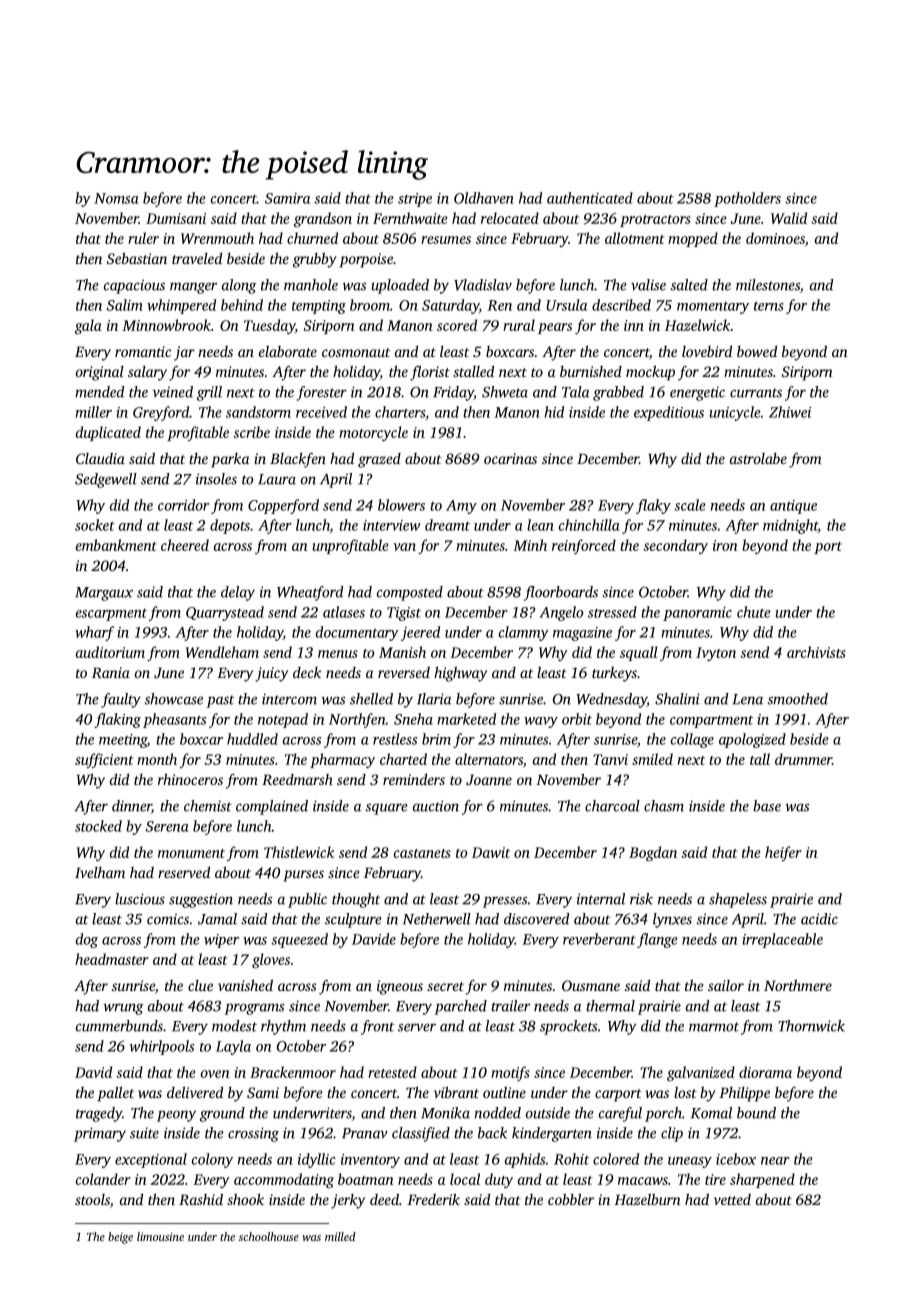 This page has height=1314, width=924. What do you see at coordinates (166, 325) in the page?
I see `Minnowbrook` at bounding box center [166, 325].
